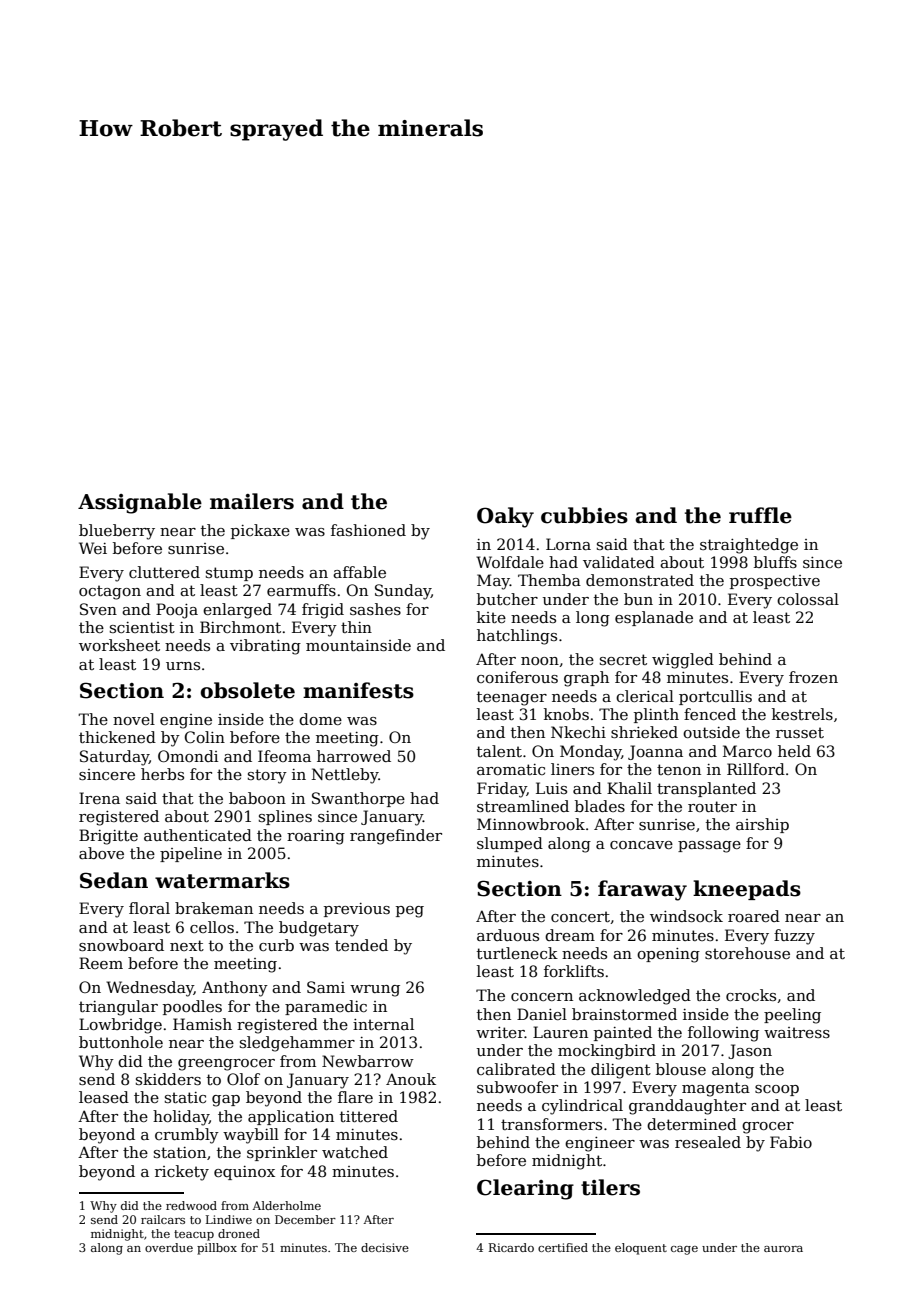 This screenshot has height=1311, width=924. I want to click on brainstormed, so click(624, 1014).
